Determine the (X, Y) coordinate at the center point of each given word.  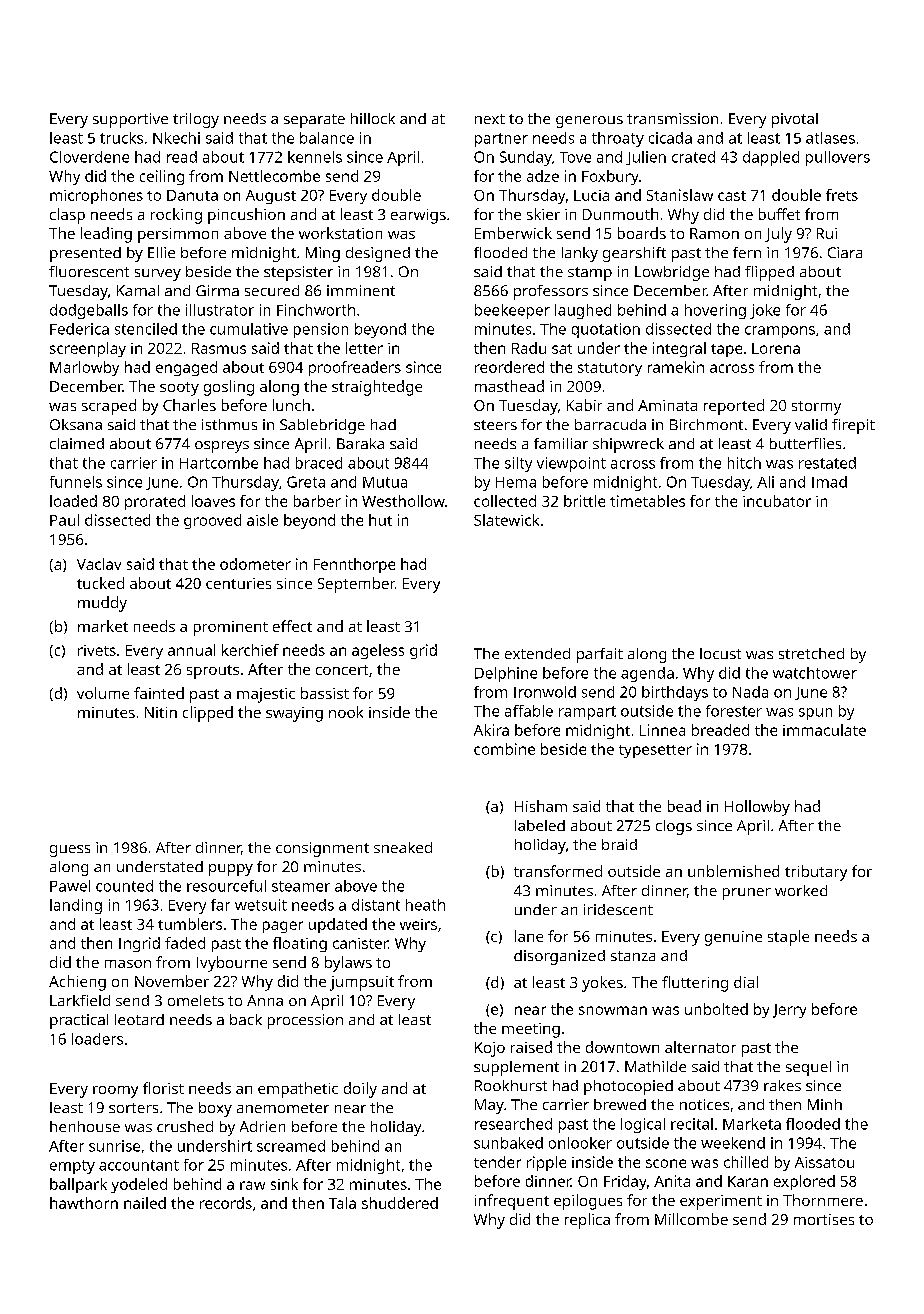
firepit (853, 426)
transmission (672, 118)
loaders (97, 1039)
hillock (373, 118)
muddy (102, 604)
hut (380, 520)
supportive (130, 120)
